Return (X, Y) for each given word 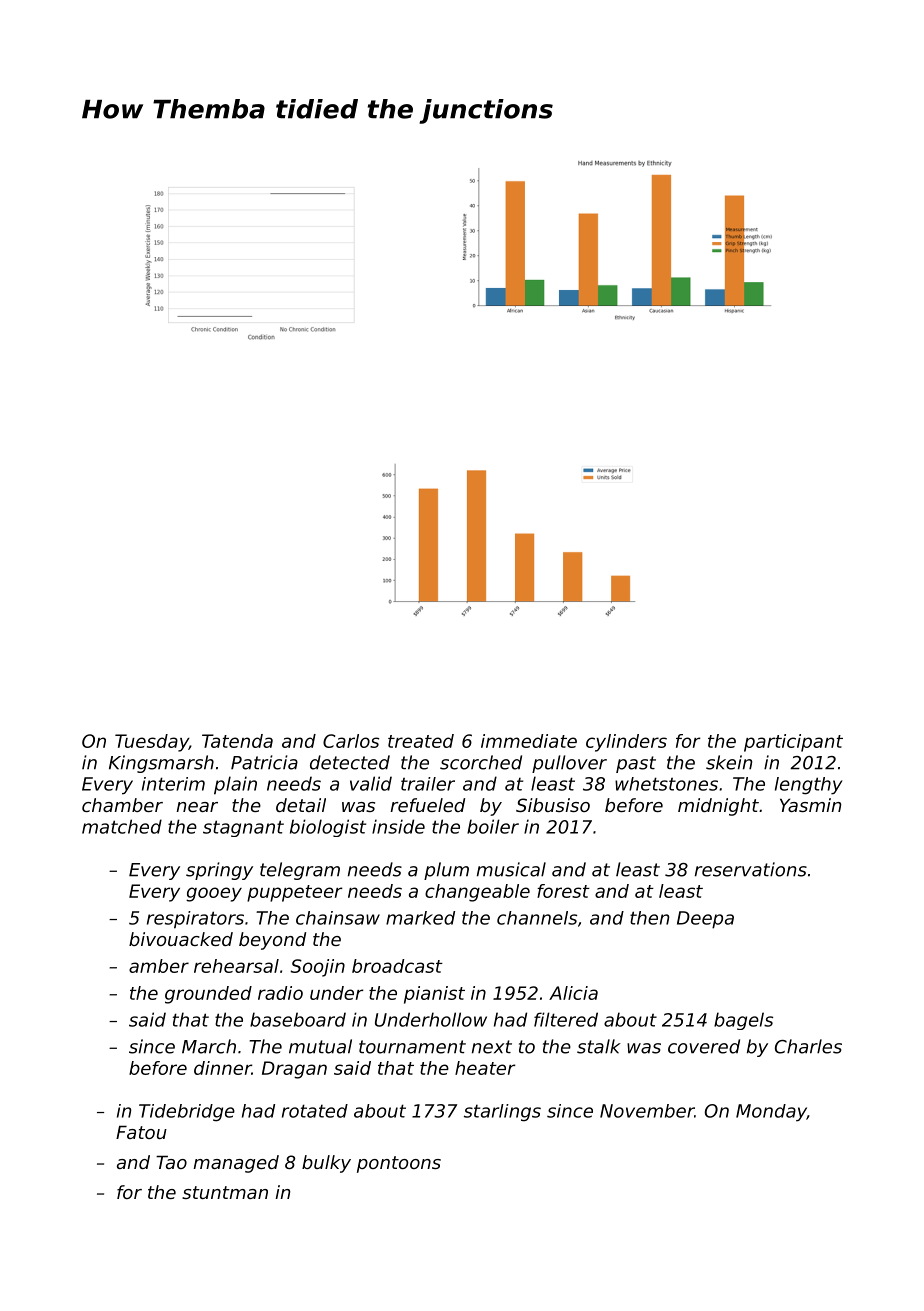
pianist (434, 995)
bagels (743, 1021)
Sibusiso (553, 805)
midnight (718, 807)
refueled (427, 805)
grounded (208, 995)
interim (173, 784)
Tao (171, 1162)
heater (485, 1068)
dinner (223, 1068)
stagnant (243, 828)
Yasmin (811, 805)
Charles (808, 1046)
